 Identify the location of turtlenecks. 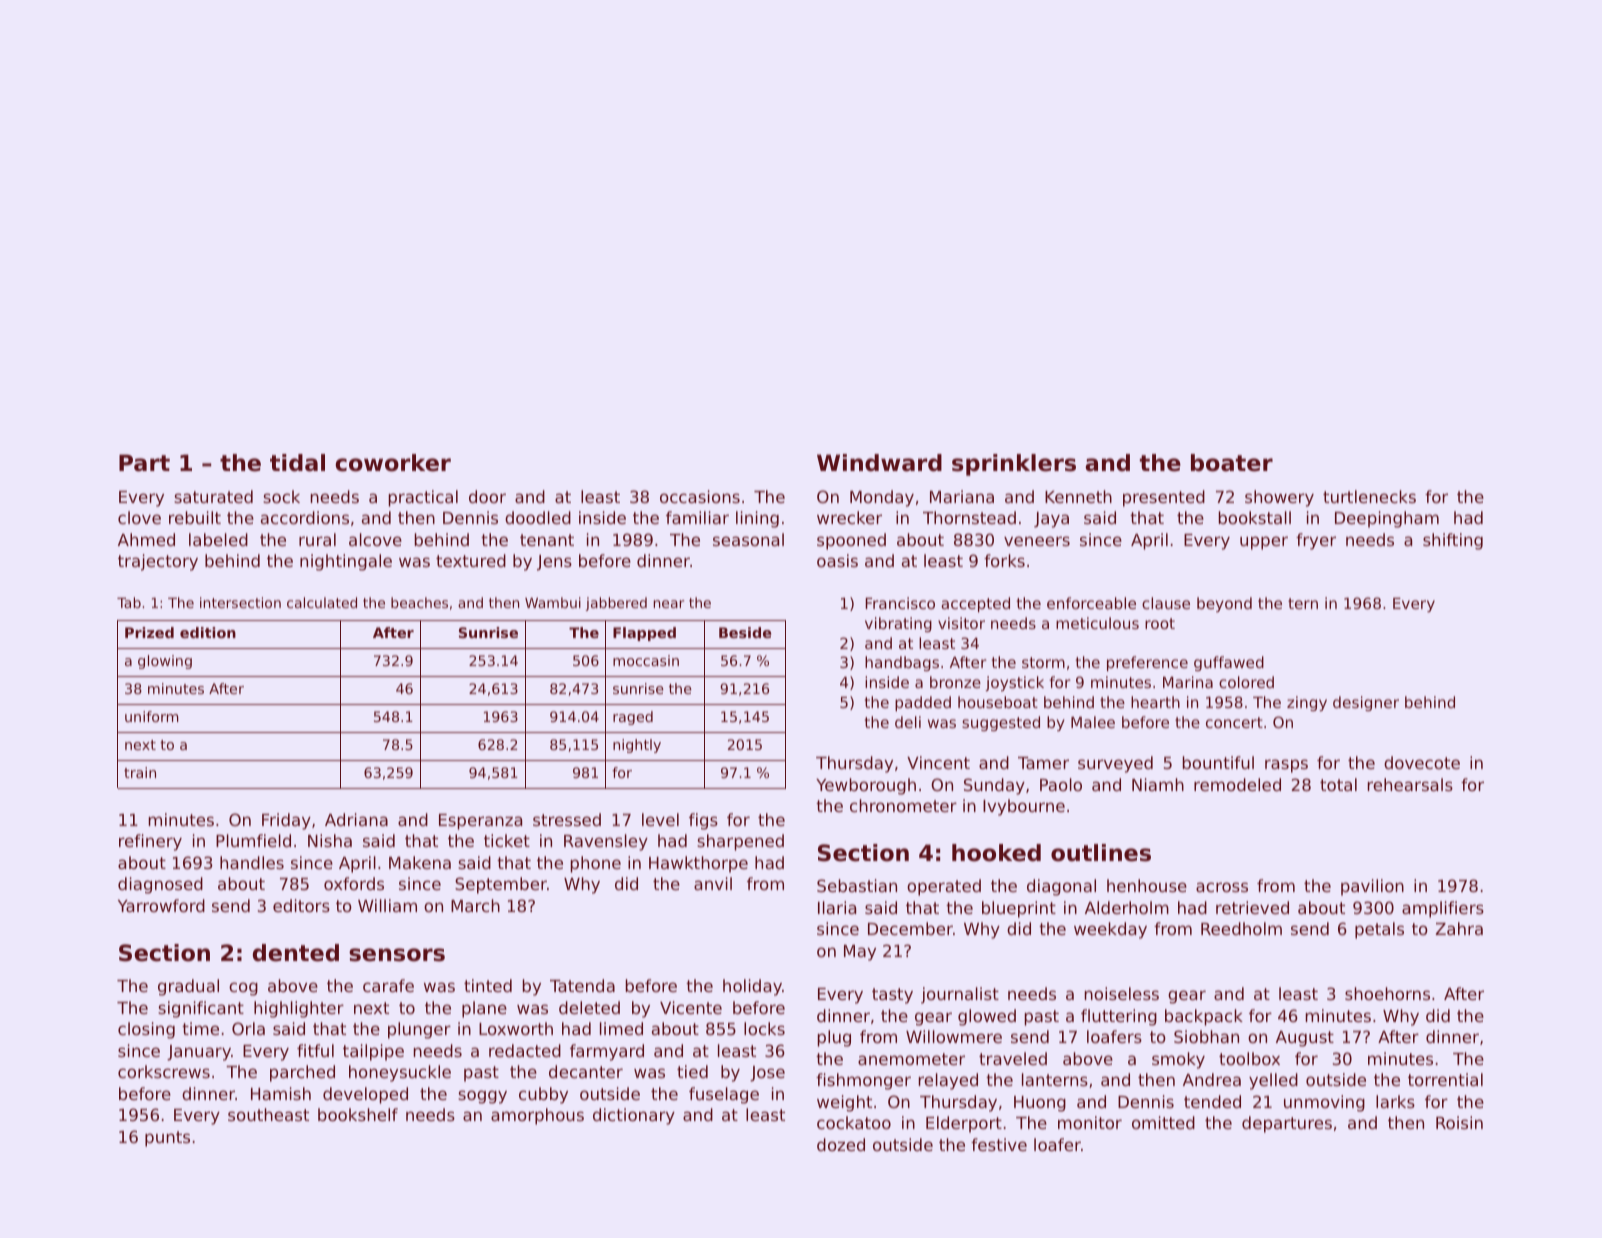
(1369, 496).
